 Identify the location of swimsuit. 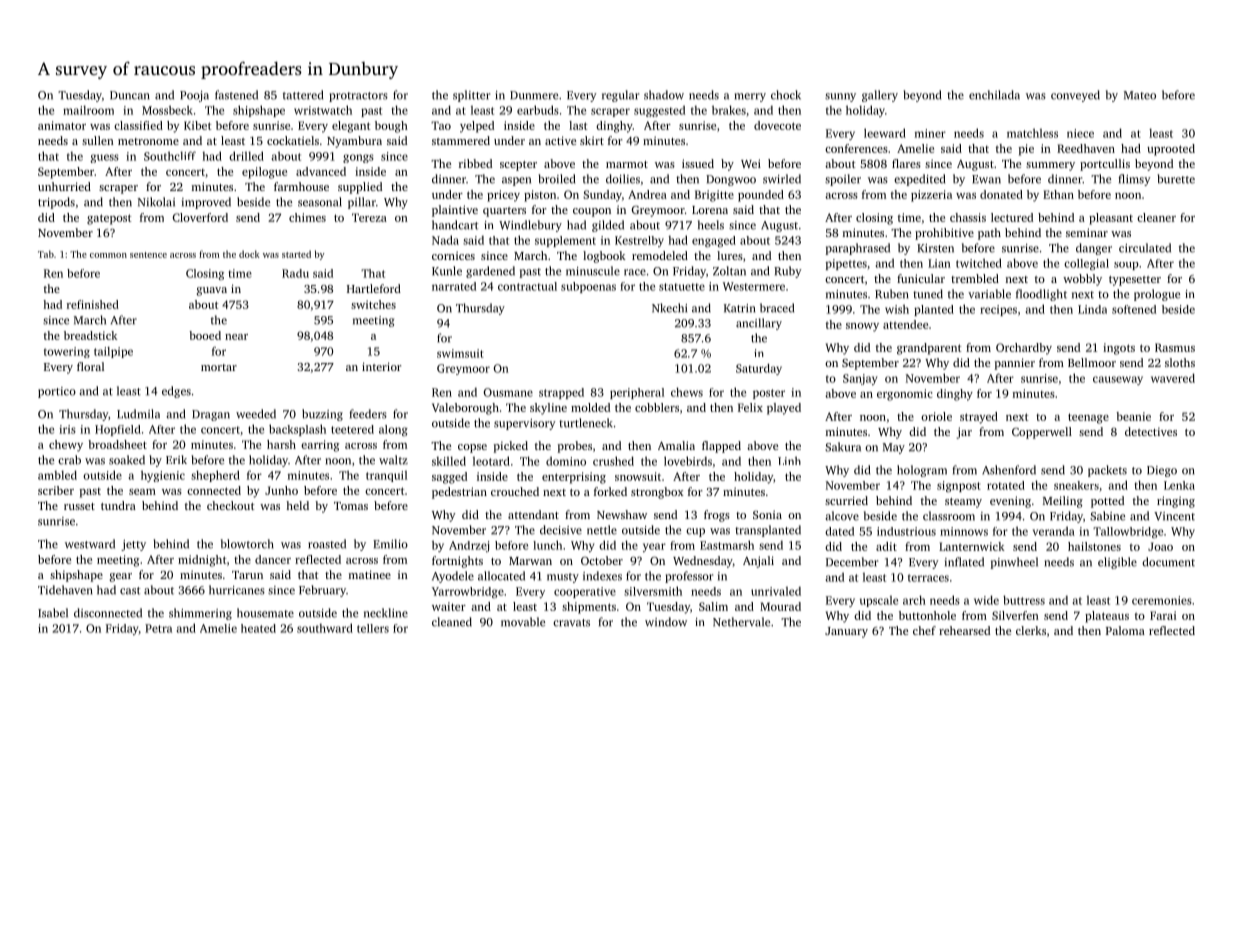
(460, 353).
